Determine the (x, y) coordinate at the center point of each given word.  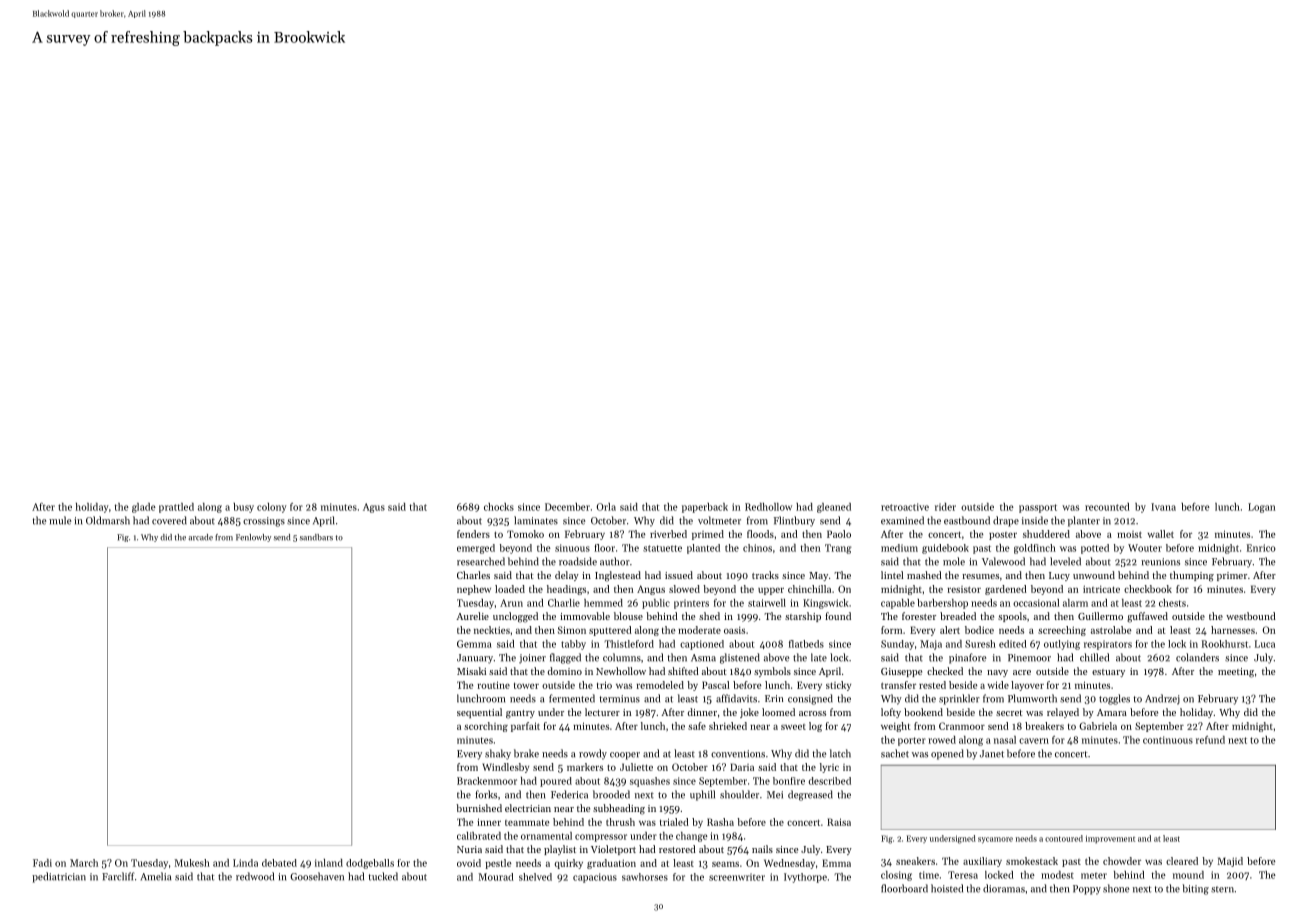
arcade (200, 537)
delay (567, 576)
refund (1210, 740)
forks (486, 794)
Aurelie (472, 616)
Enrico (1261, 548)
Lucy (1059, 576)
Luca (1265, 644)
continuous (1168, 740)
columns (622, 657)
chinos (757, 548)
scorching (486, 727)
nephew (474, 590)
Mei (775, 795)
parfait (525, 727)
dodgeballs (370, 864)
